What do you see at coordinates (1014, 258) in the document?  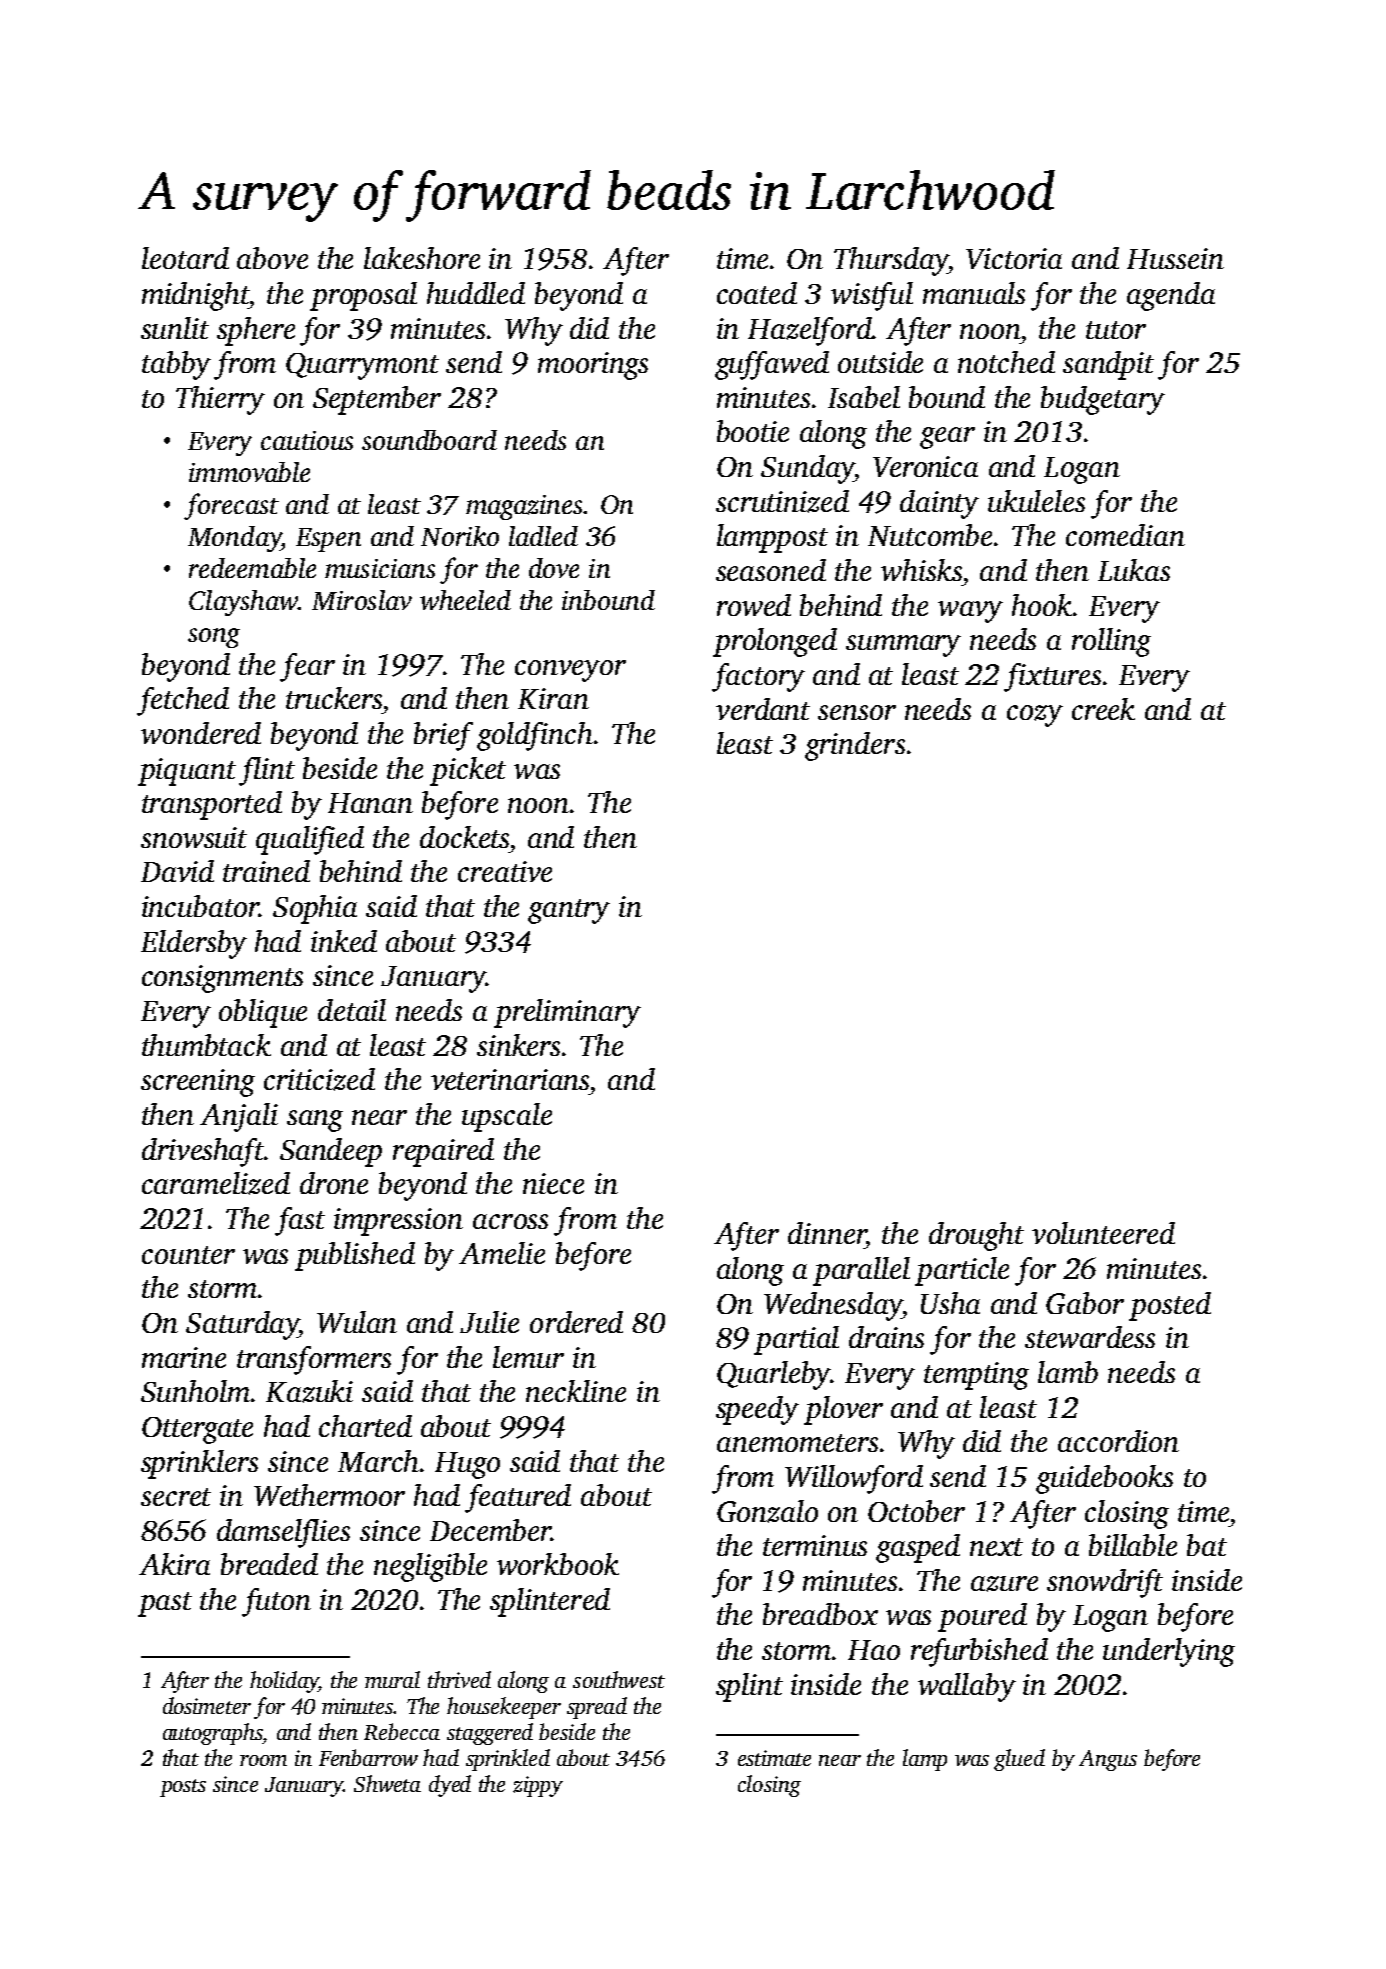 I see `Victoria` at bounding box center [1014, 258].
